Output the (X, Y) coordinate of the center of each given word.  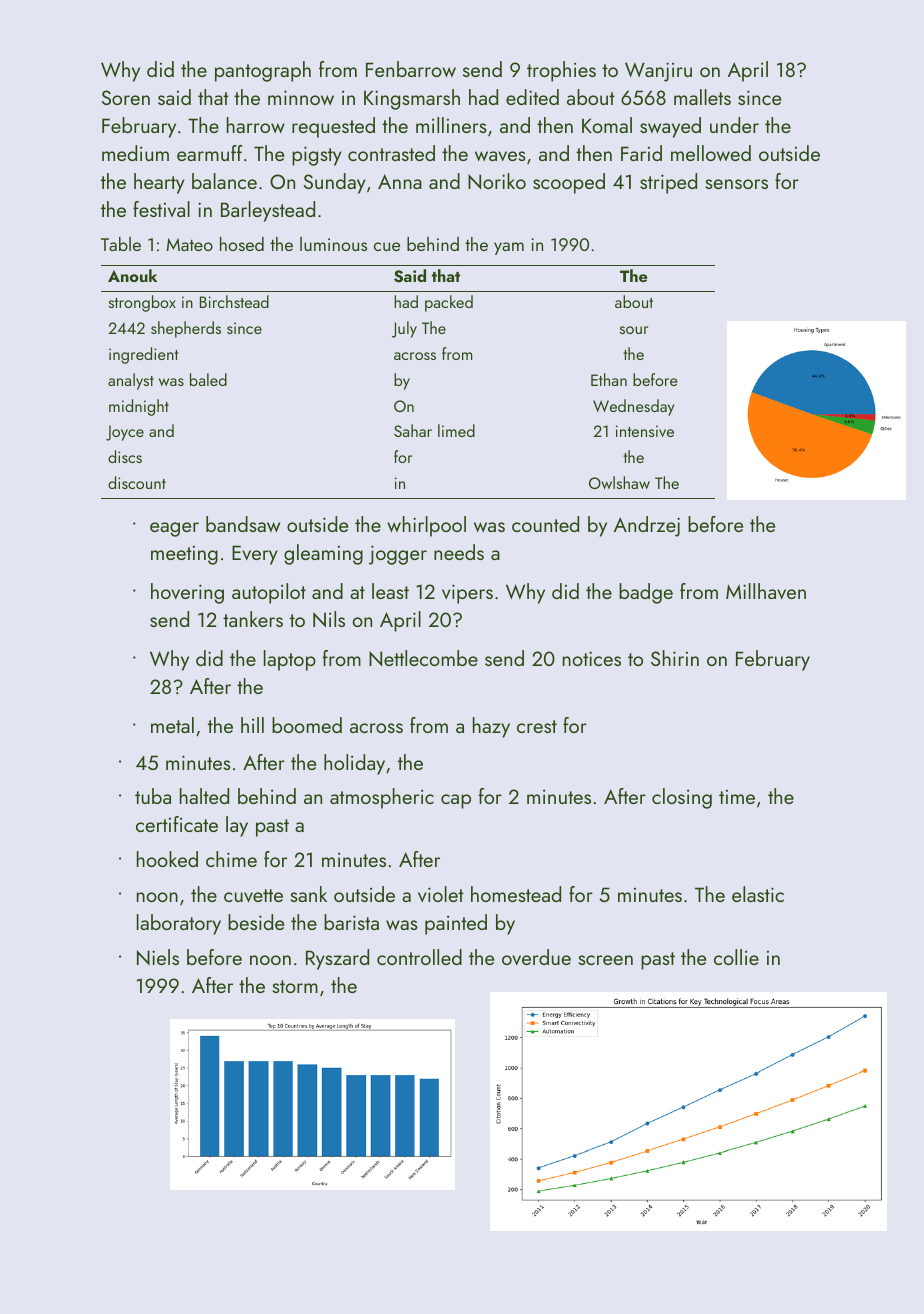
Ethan (609, 379)
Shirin (675, 658)
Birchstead (234, 301)
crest (537, 726)
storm (295, 986)
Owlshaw (619, 482)
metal (172, 725)
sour (634, 330)
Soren (126, 97)
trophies (561, 71)
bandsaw (243, 524)
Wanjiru (658, 72)
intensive (645, 431)
